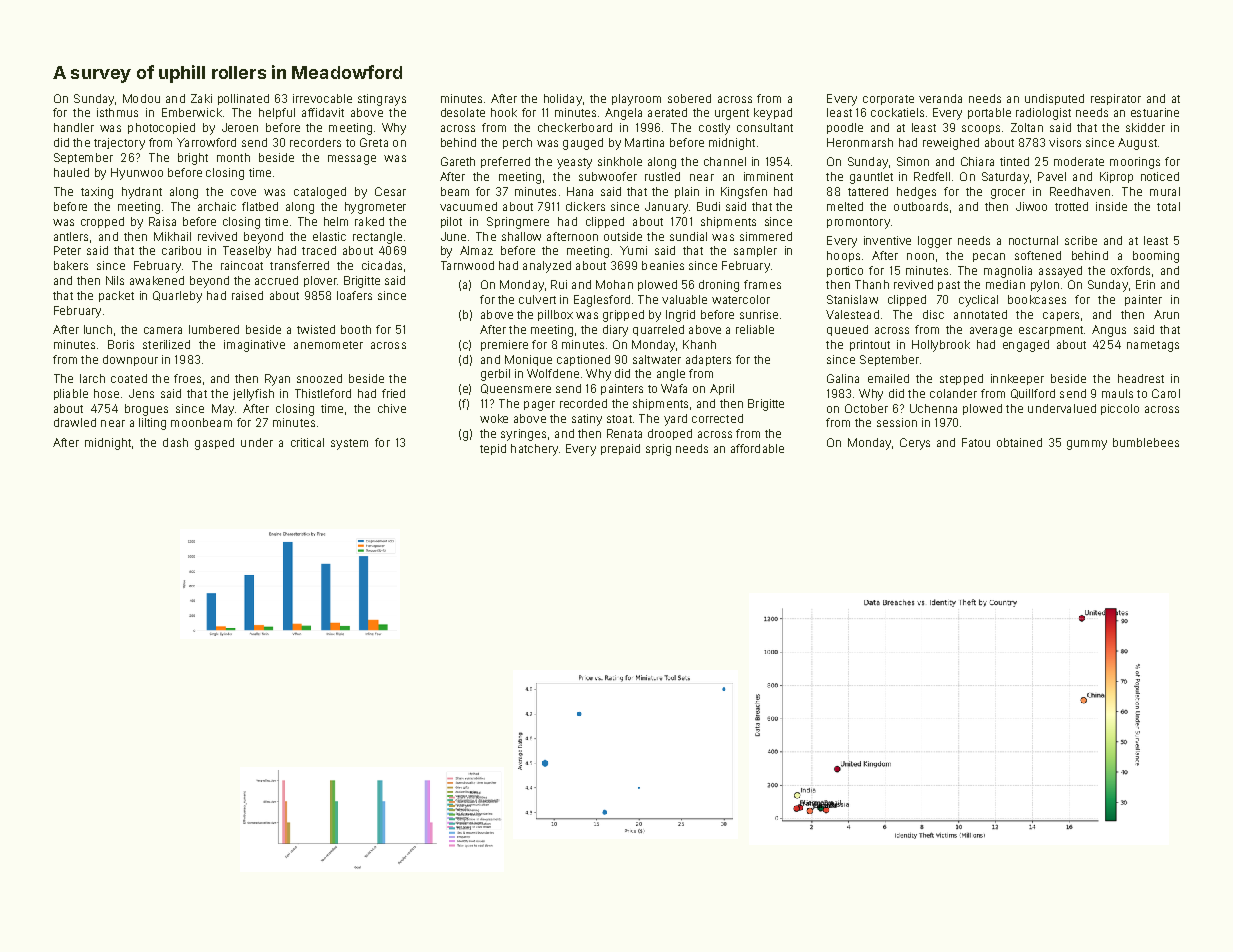 The width and height of the screenshot is (1233, 952). Describe the element at coordinates (553, 373) in the screenshot. I see `Wolfdene` at that location.
